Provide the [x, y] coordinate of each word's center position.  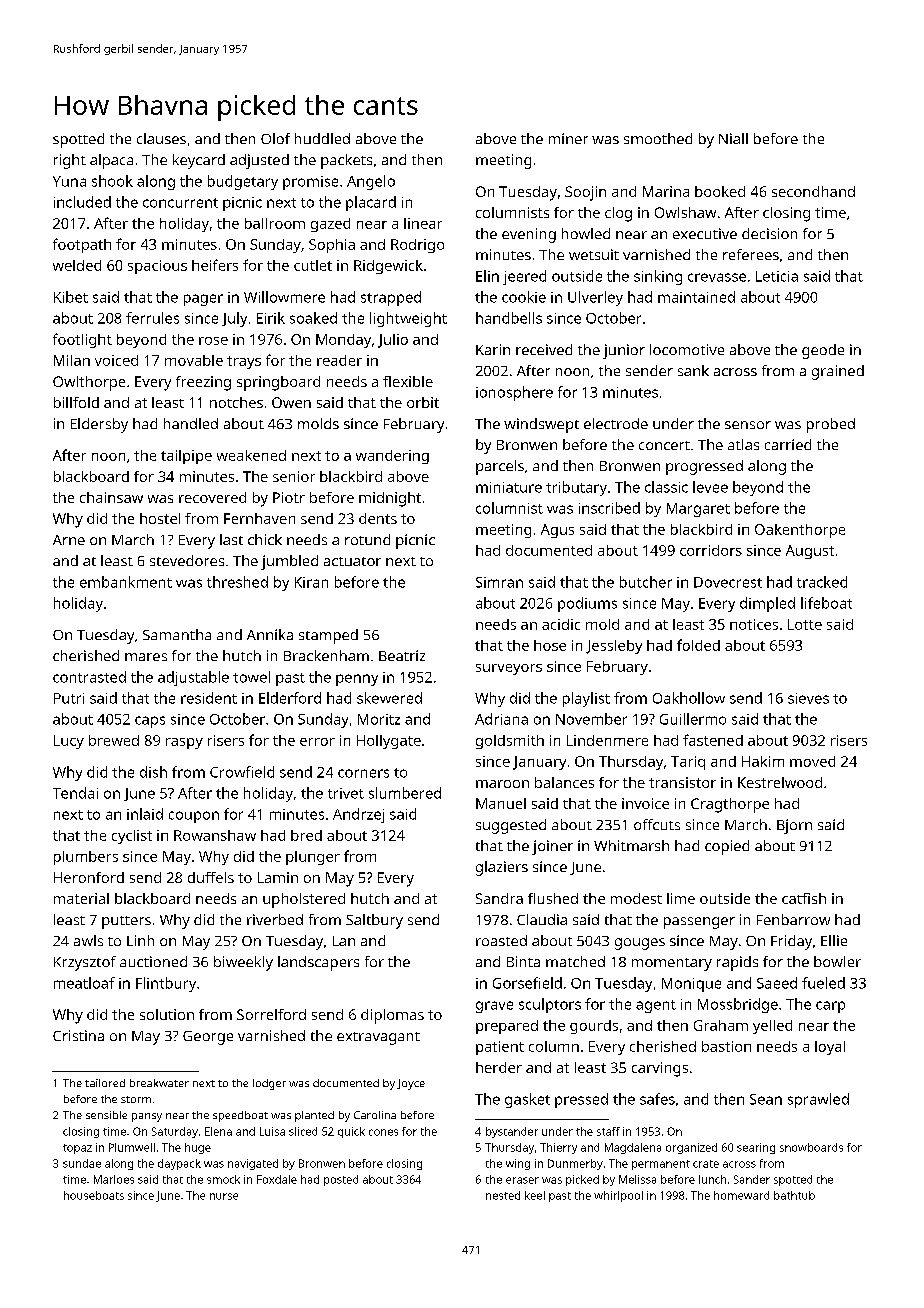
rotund [367, 539]
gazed [330, 225]
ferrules [152, 318]
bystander [512, 1132]
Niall [733, 138]
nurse [224, 1196]
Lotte [805, 624]
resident [209, 698]
